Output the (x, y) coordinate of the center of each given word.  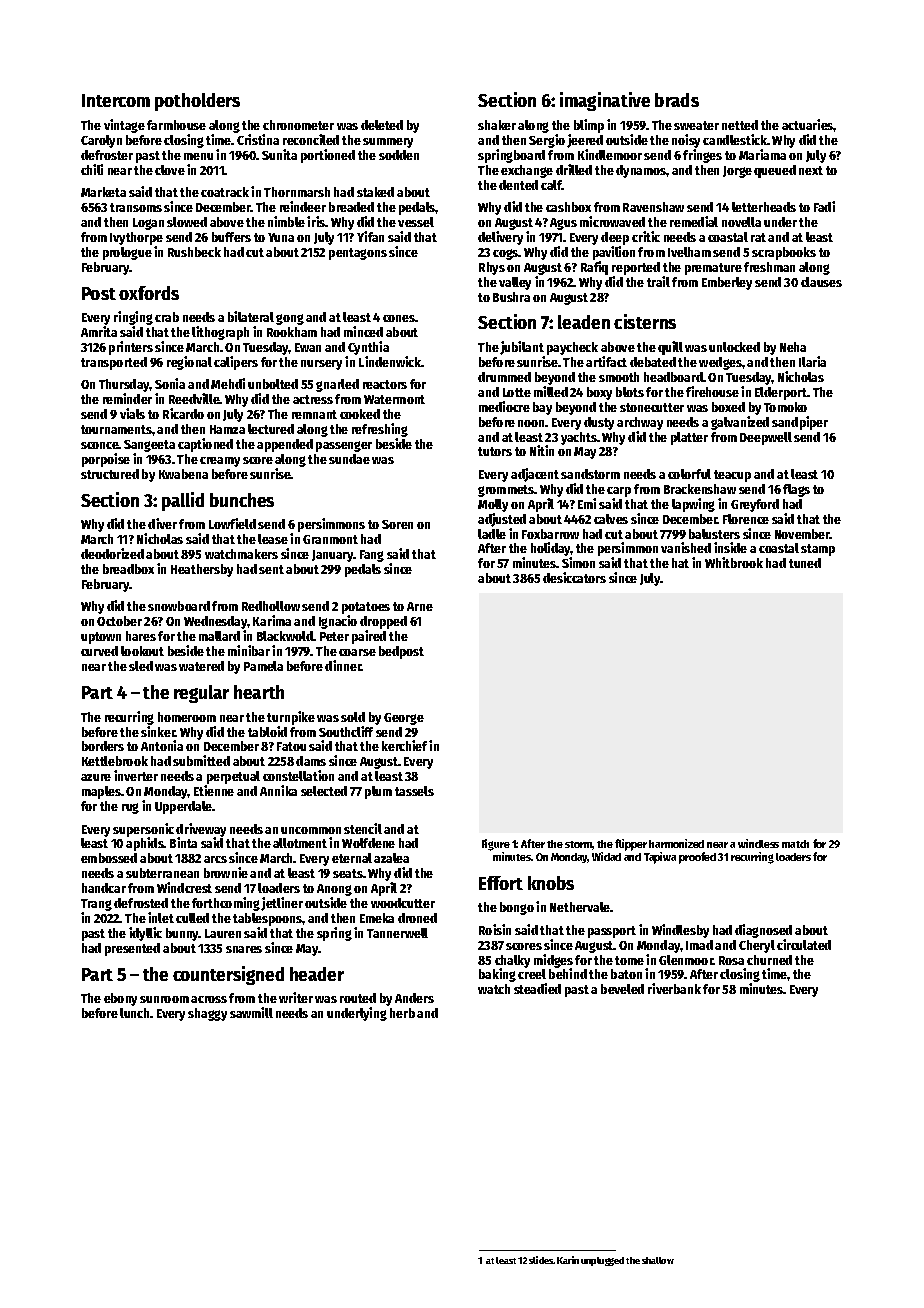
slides (541, 1260)
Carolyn (101, 141)
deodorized (112, 553)
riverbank (674, 988)
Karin (568, 1260)
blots (630, 392)
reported (636, 268)
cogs (506, 254)
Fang (372, 556)
